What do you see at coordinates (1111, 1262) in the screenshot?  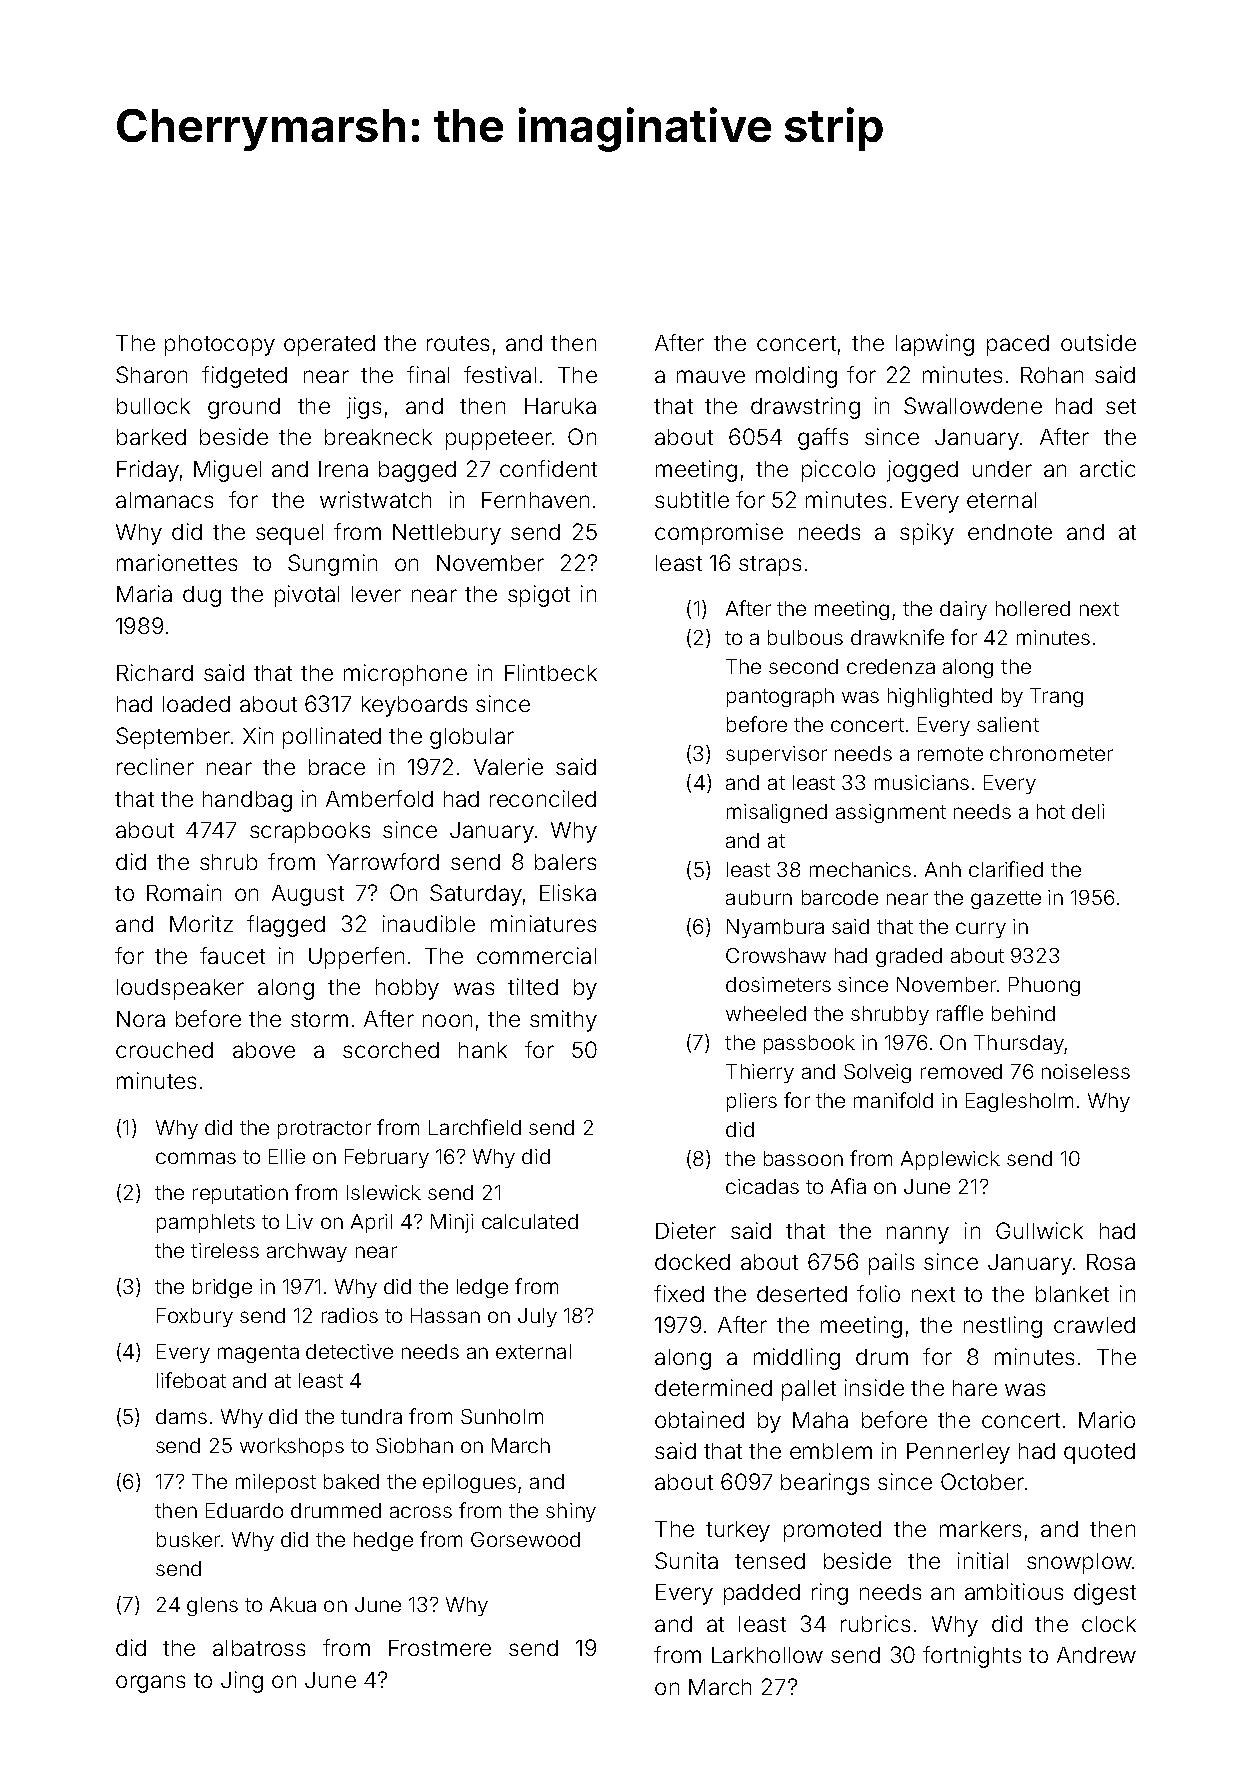 I see `Rosa` at bounding box center [1111, 1262].
